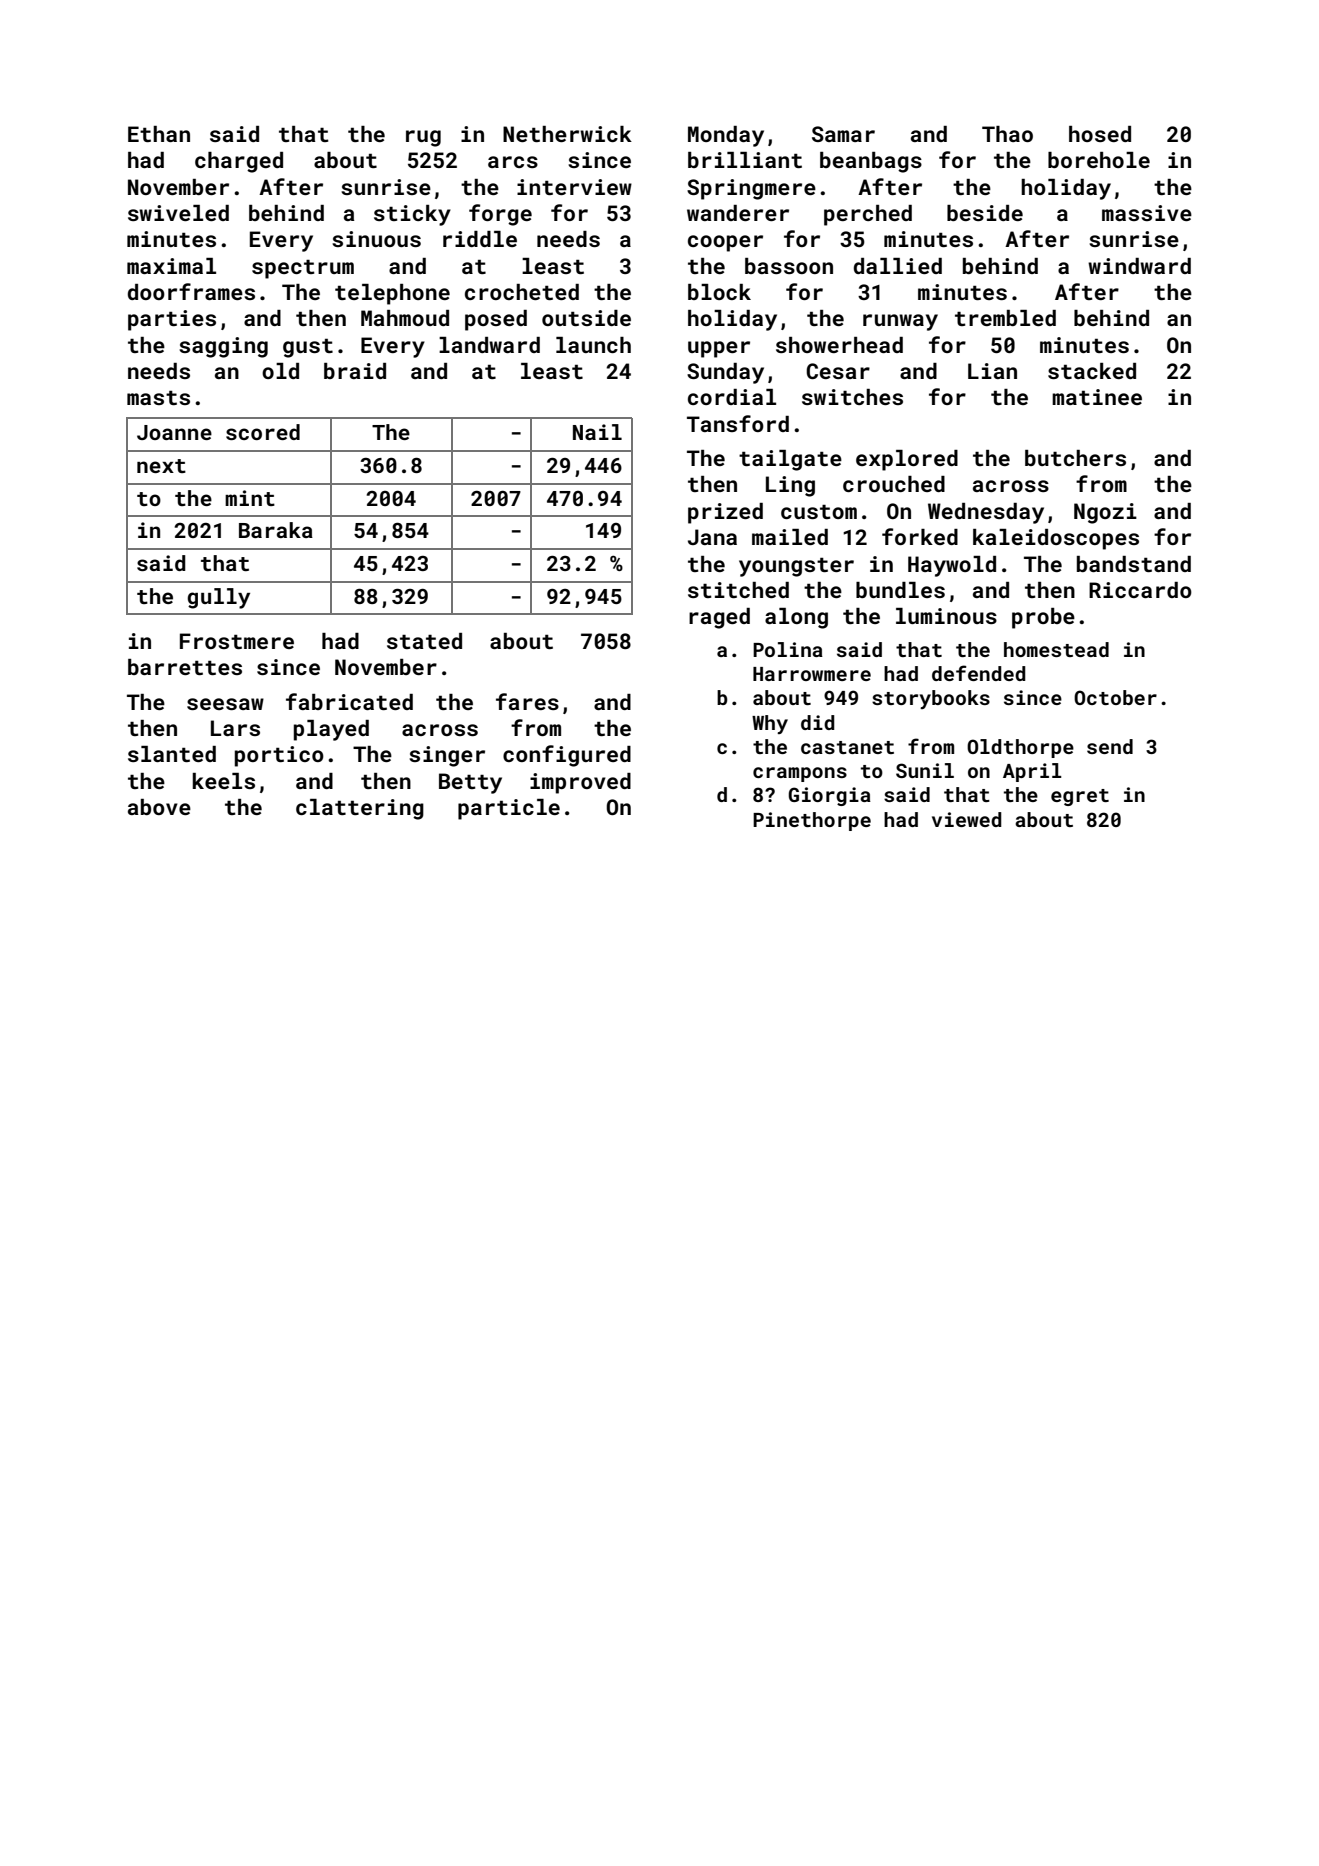  I want to click on October, so click(1115, 697).
